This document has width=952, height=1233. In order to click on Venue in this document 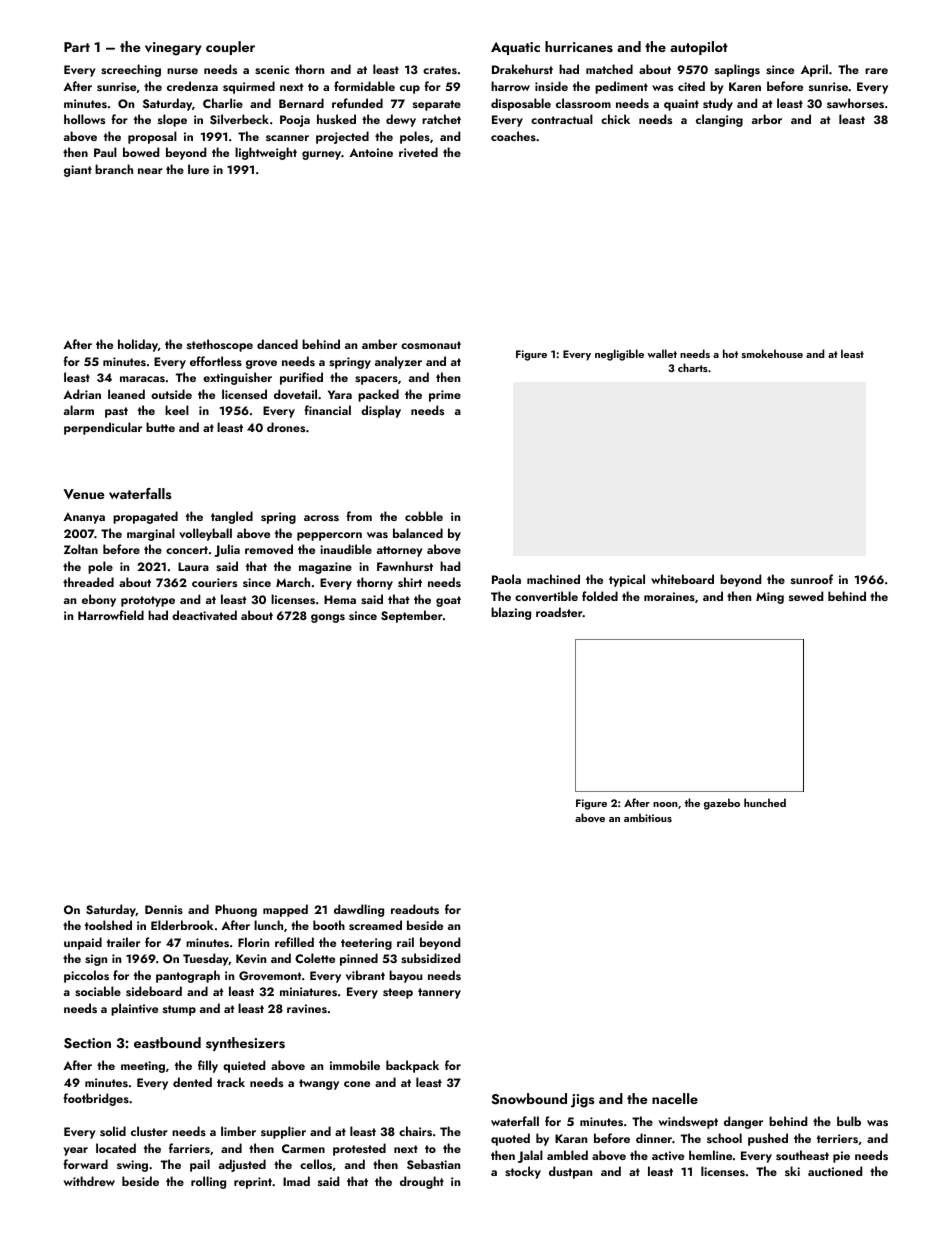, I will do `click(84, 494)`.
